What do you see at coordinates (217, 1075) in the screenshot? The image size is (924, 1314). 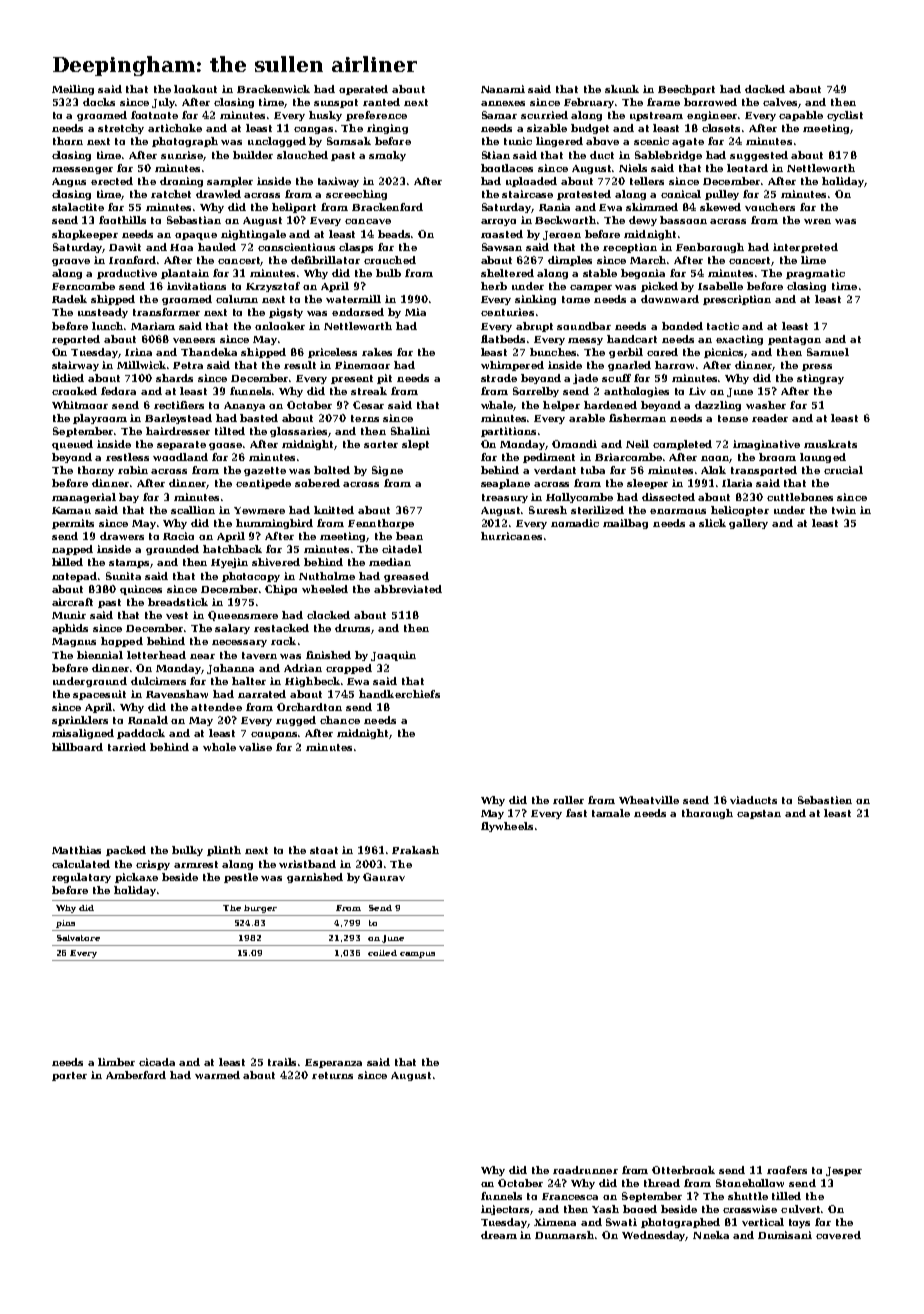 I see `warmed` at bounding box center [217, 1075].
